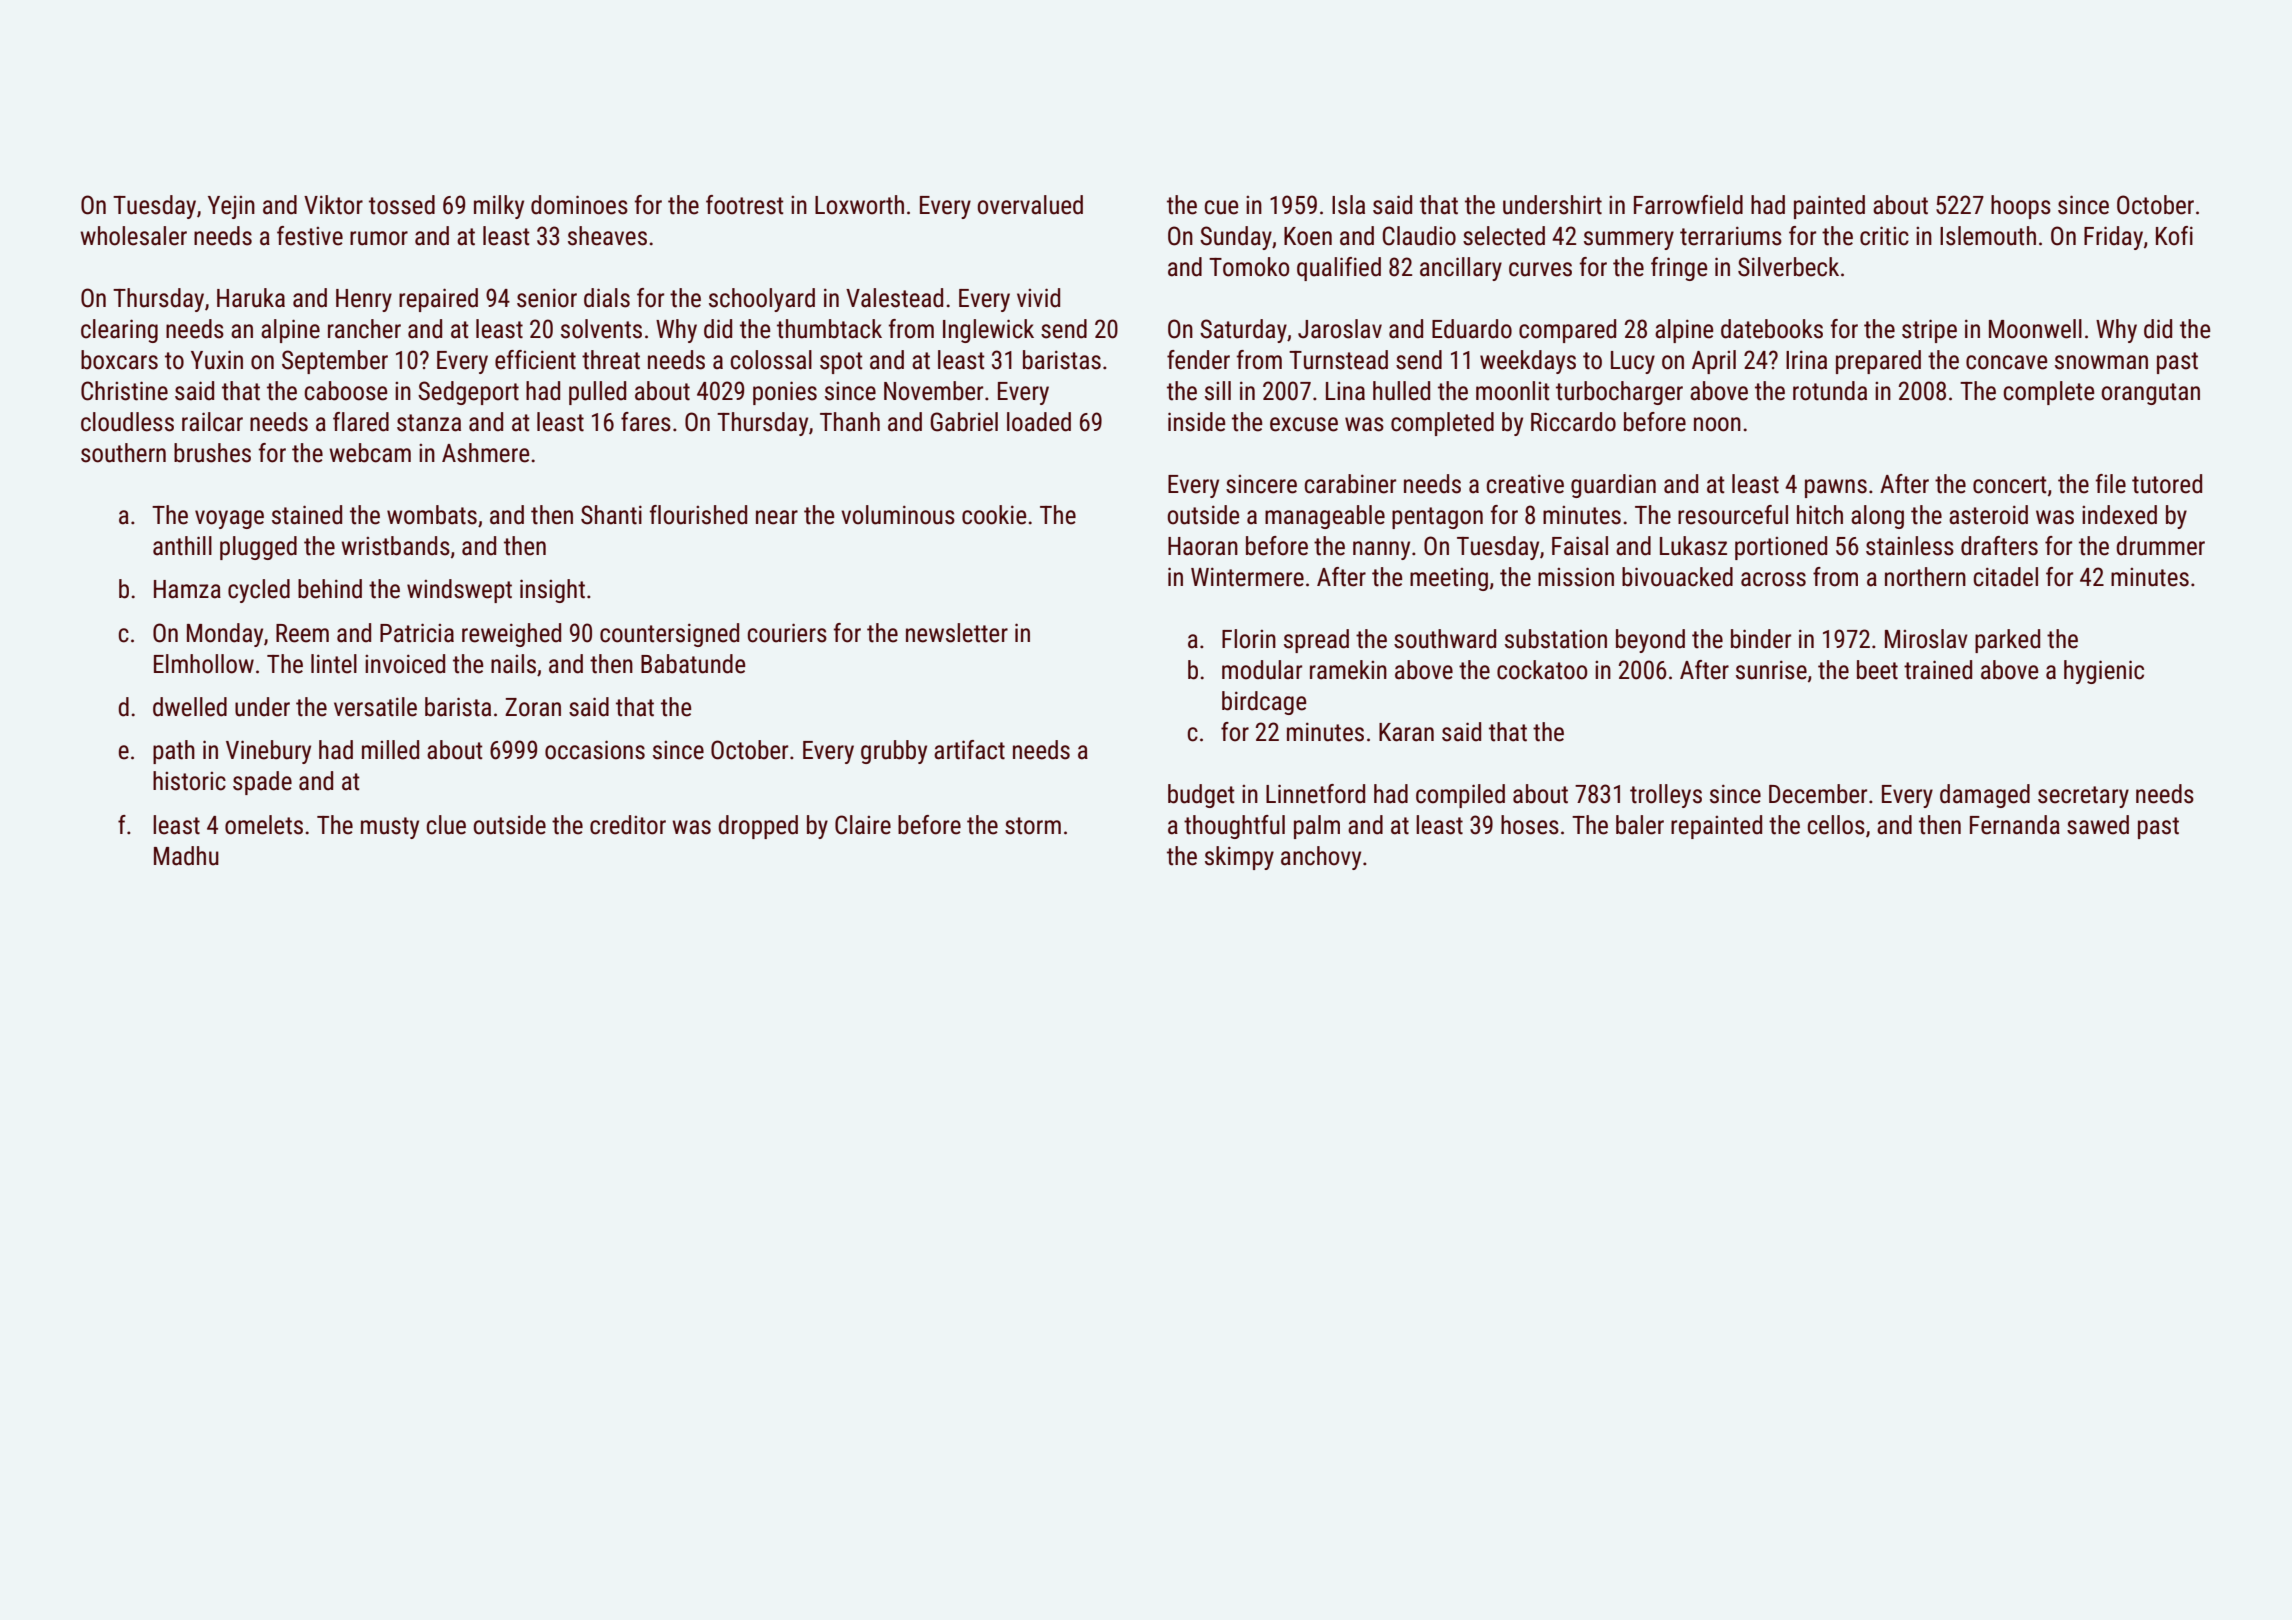 The height and width of the screenshot is (1620, 2292). Describe the element at coordinates (1717, 424) in the screenshot. I see `noon` at that location.
